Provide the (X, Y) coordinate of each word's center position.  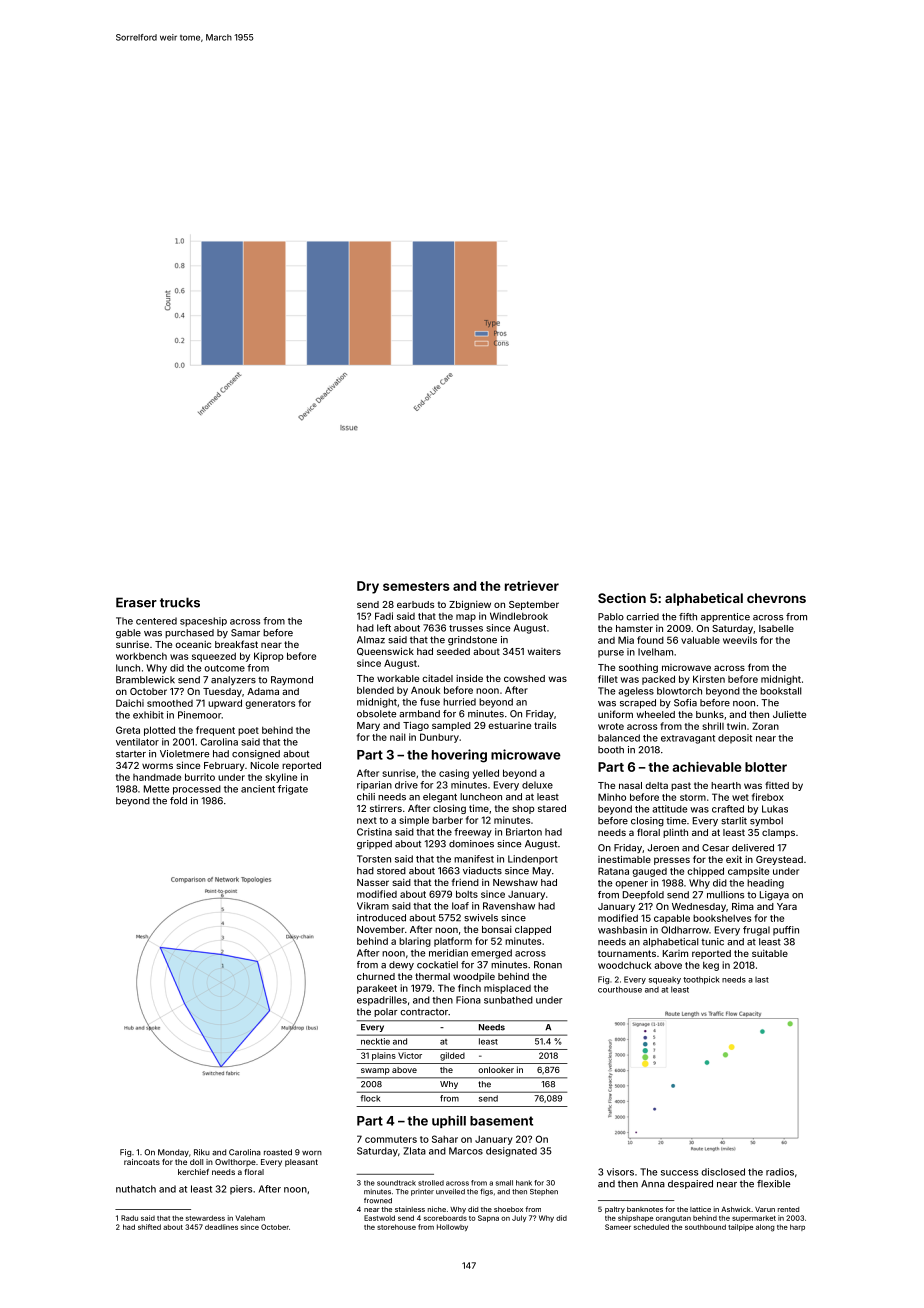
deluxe (537, 785)
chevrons (776, 598)
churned (376, 976)
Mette (156, 789)
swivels (481, 918)
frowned (378, 1201)
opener (631, 885)
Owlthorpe (235, 1163)
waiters (544, 651)
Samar (245, 633)
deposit (735, 739)
